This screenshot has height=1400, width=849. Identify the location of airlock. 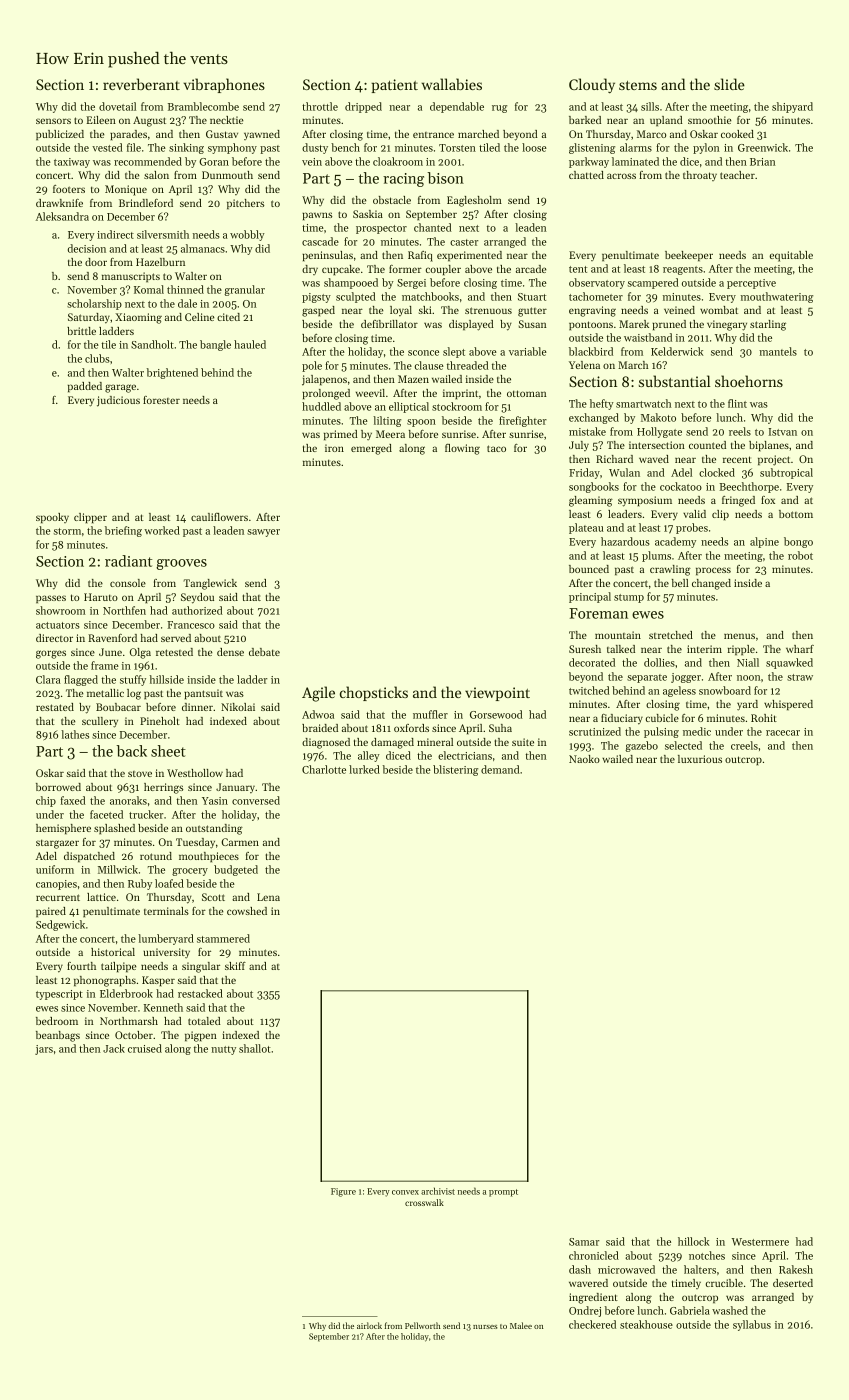
(369, 1325).
